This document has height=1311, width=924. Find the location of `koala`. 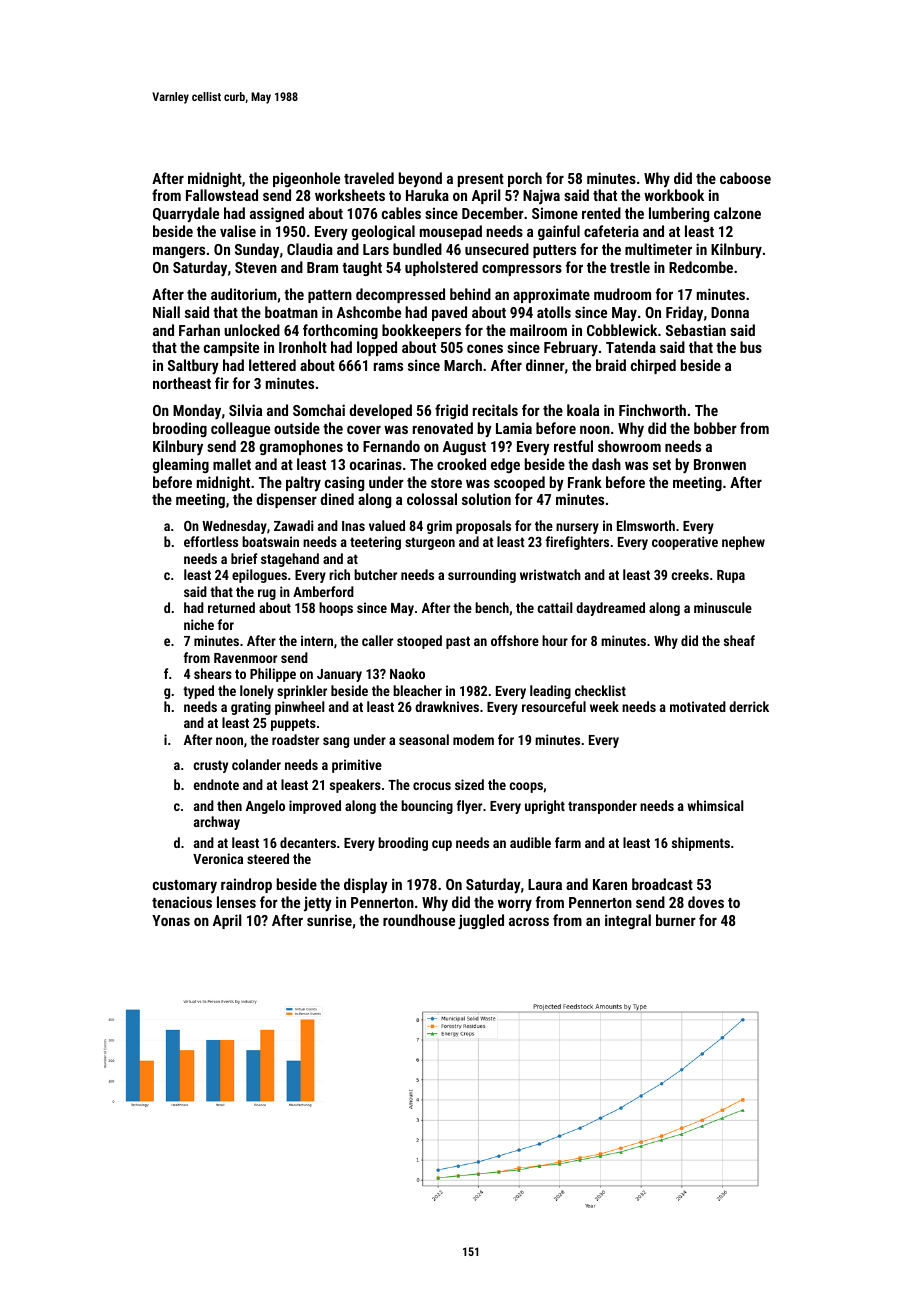

koala is located at coordinates (583, 410).
